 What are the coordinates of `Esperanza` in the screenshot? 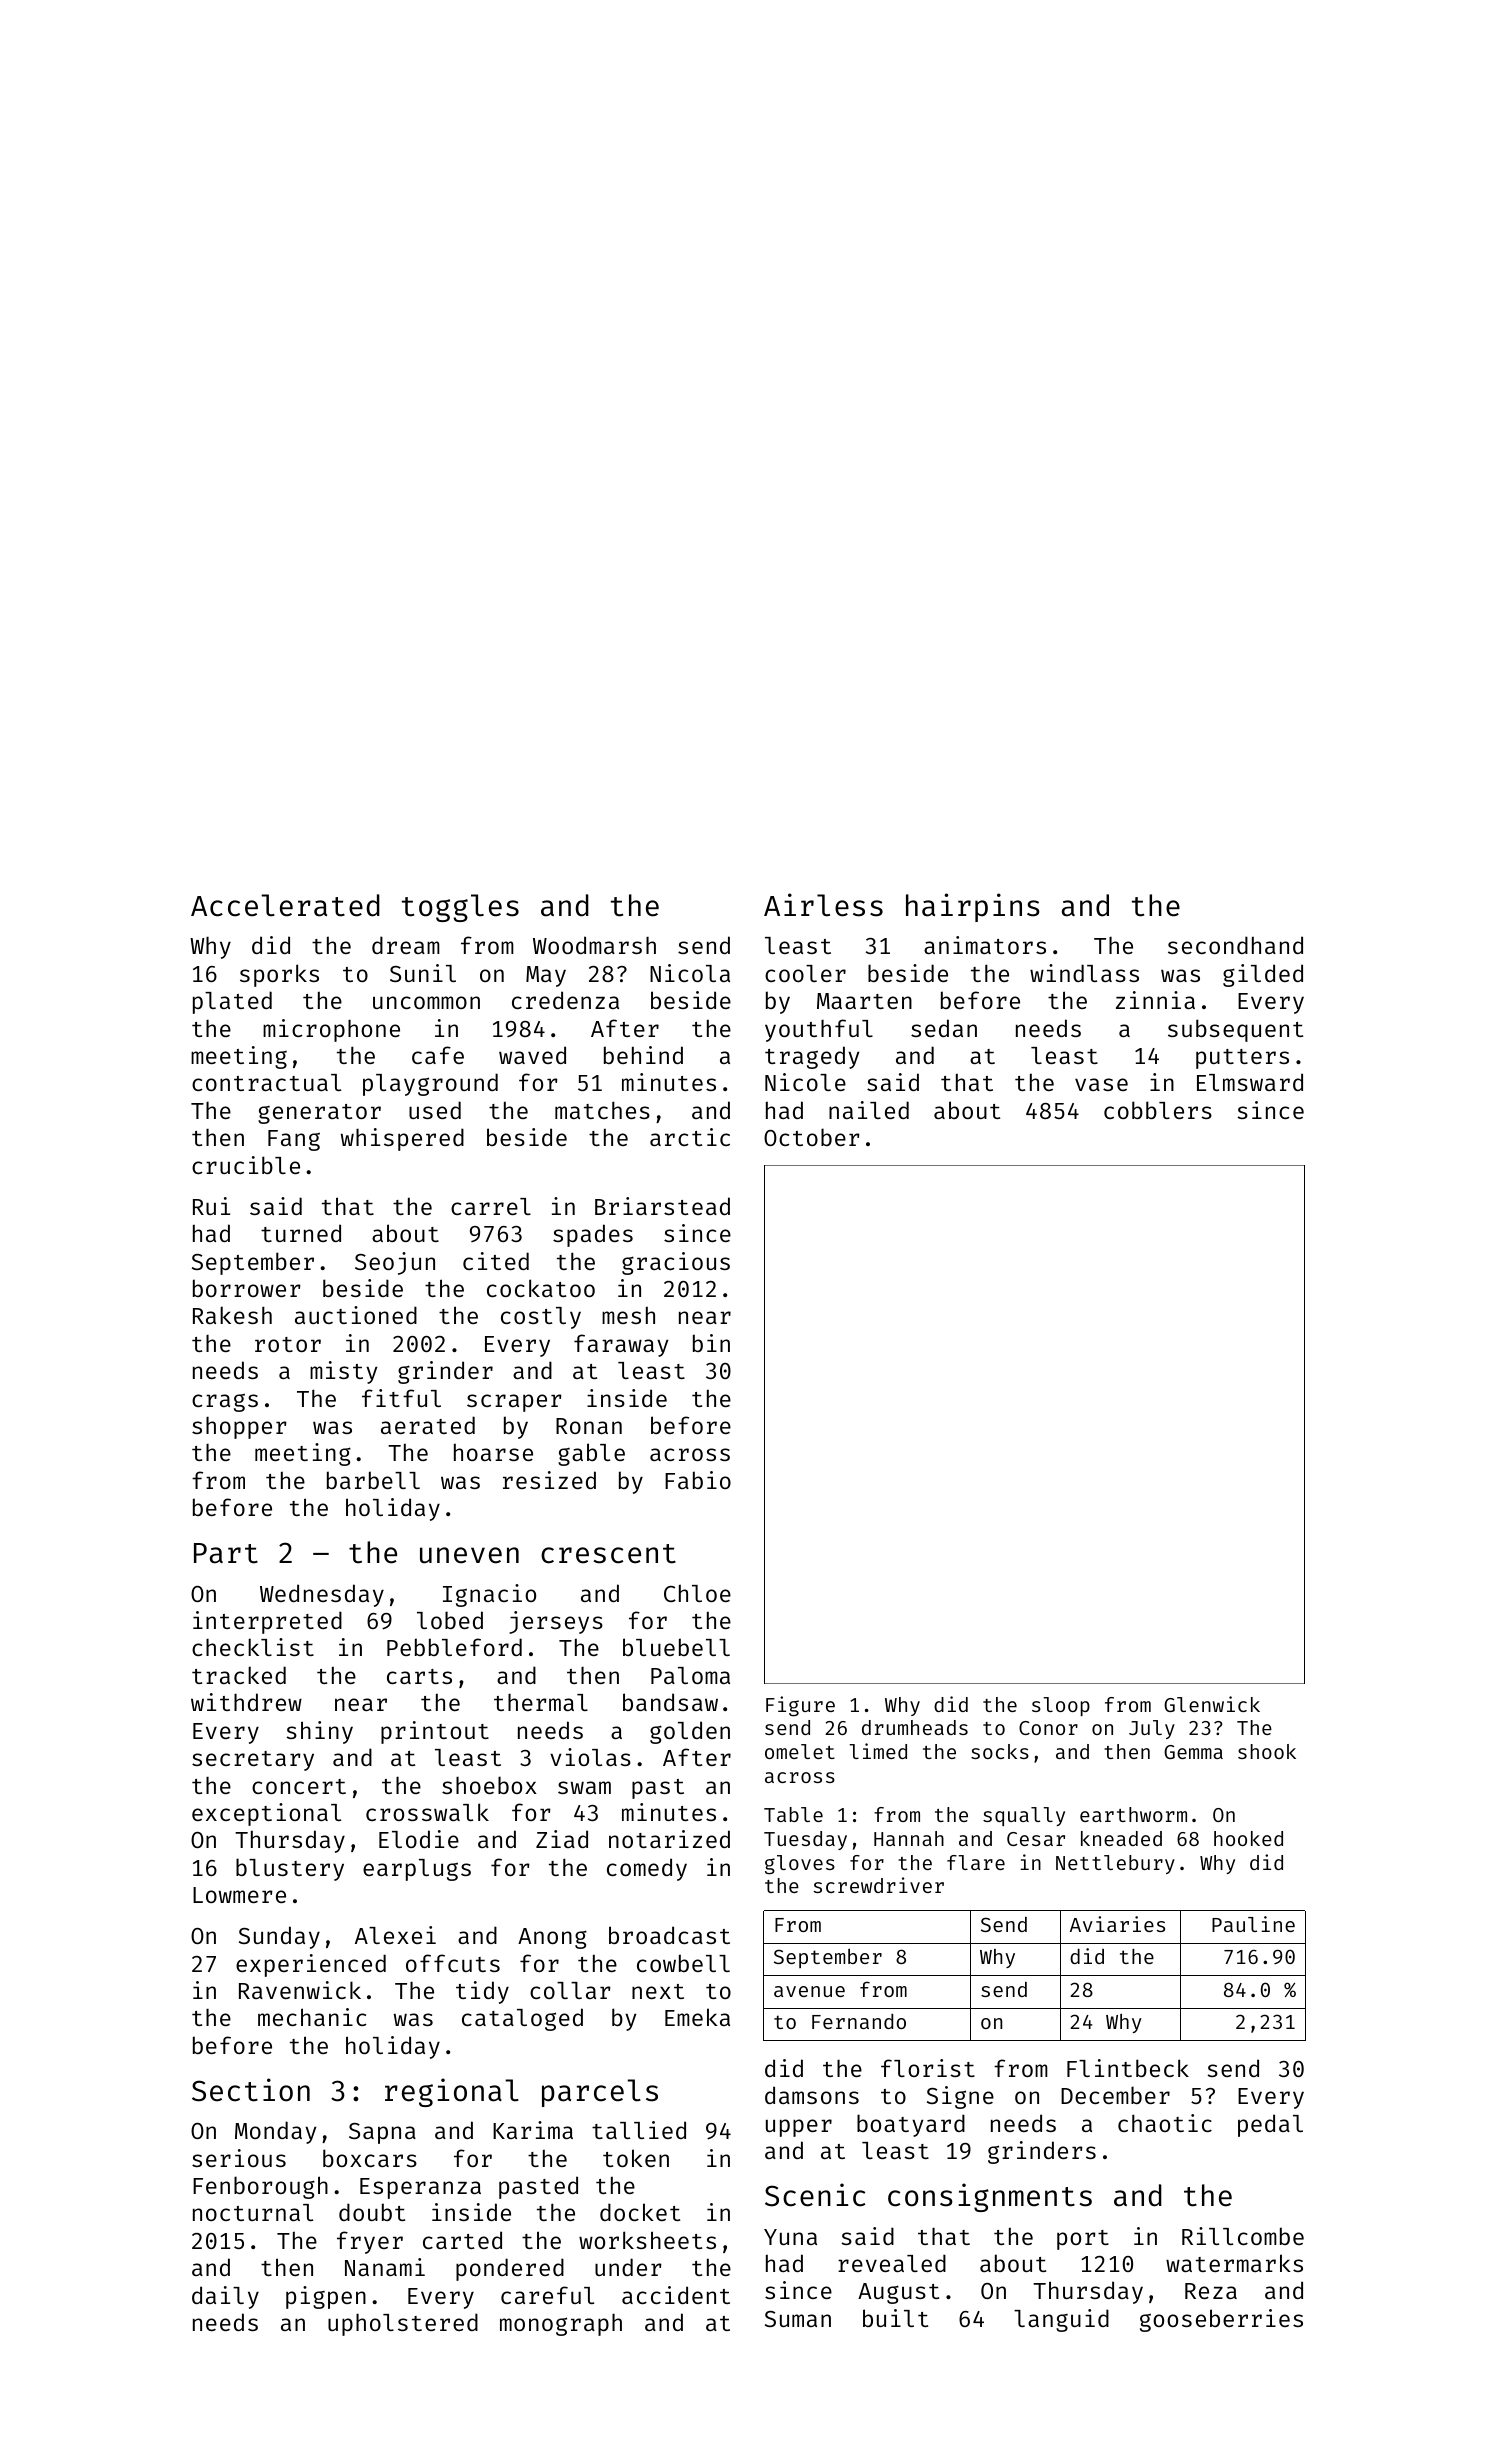 It's located at (420, 2188).
